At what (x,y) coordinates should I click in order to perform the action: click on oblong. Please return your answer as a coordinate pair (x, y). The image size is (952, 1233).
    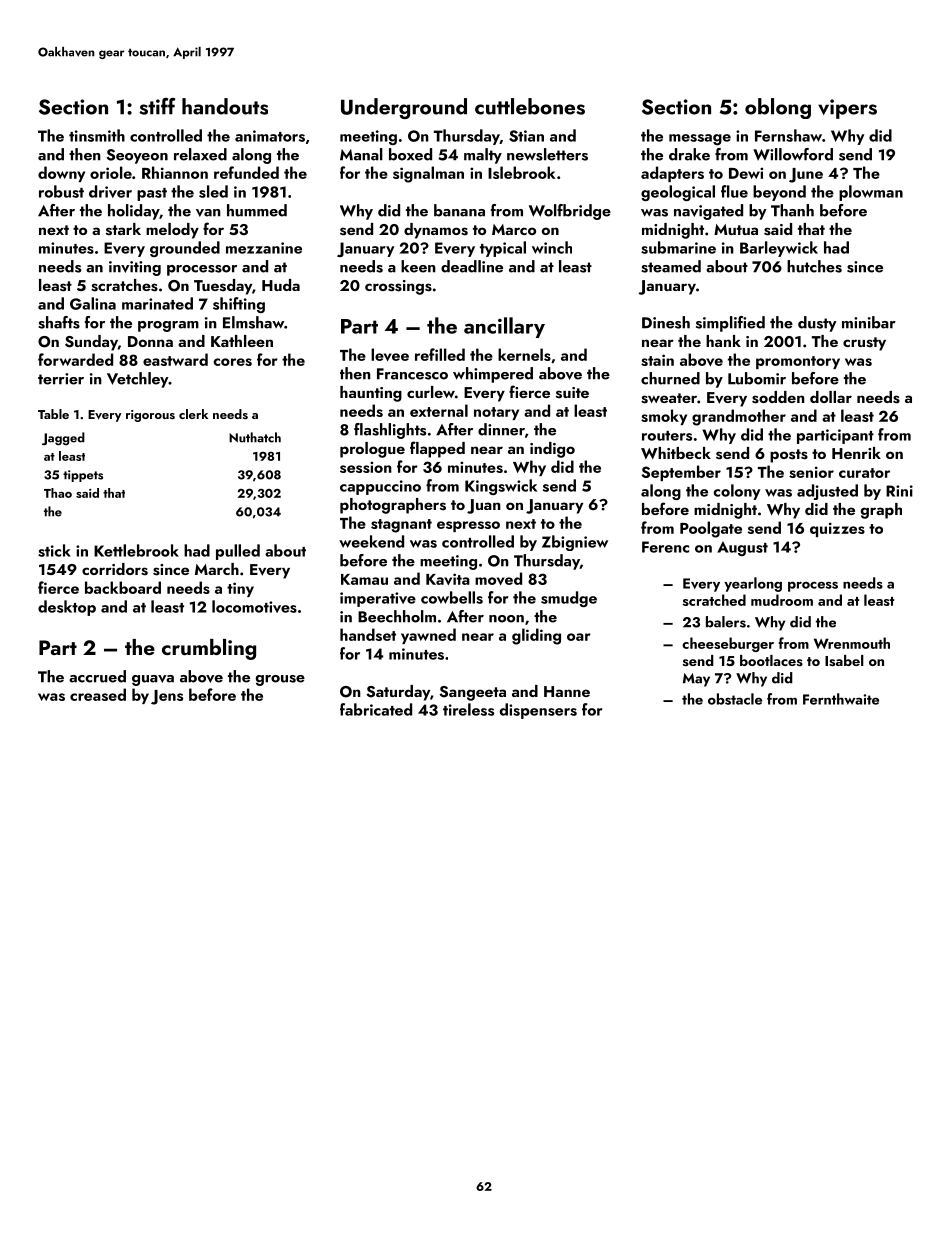
    Looking at the image, I should click on (778, 108).
